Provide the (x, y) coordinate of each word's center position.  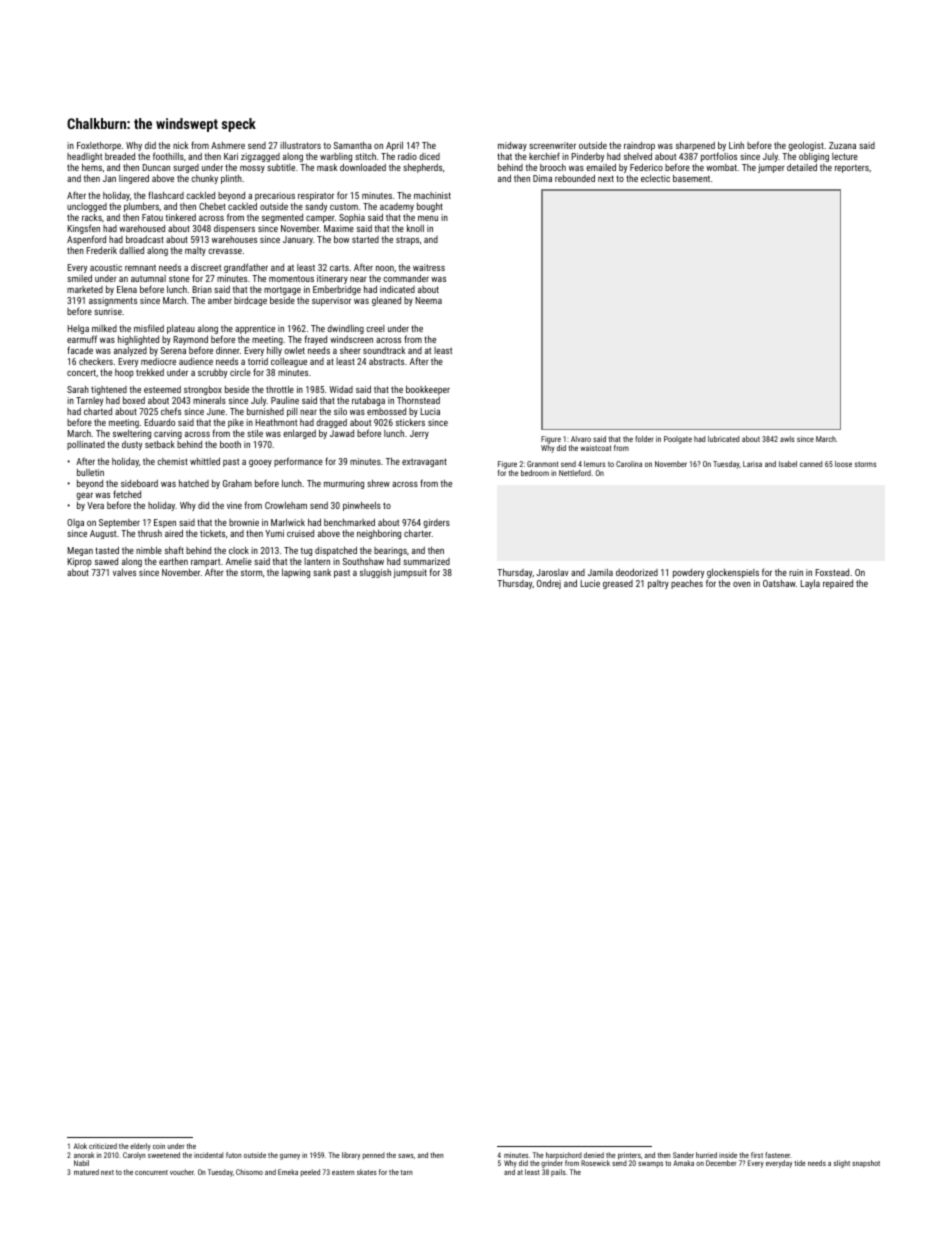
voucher (182, 1172)
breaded (120, 156)
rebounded (575, 178)
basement (691, 178)
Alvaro (581, 439)
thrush (150, 533)
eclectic (655, 178)
